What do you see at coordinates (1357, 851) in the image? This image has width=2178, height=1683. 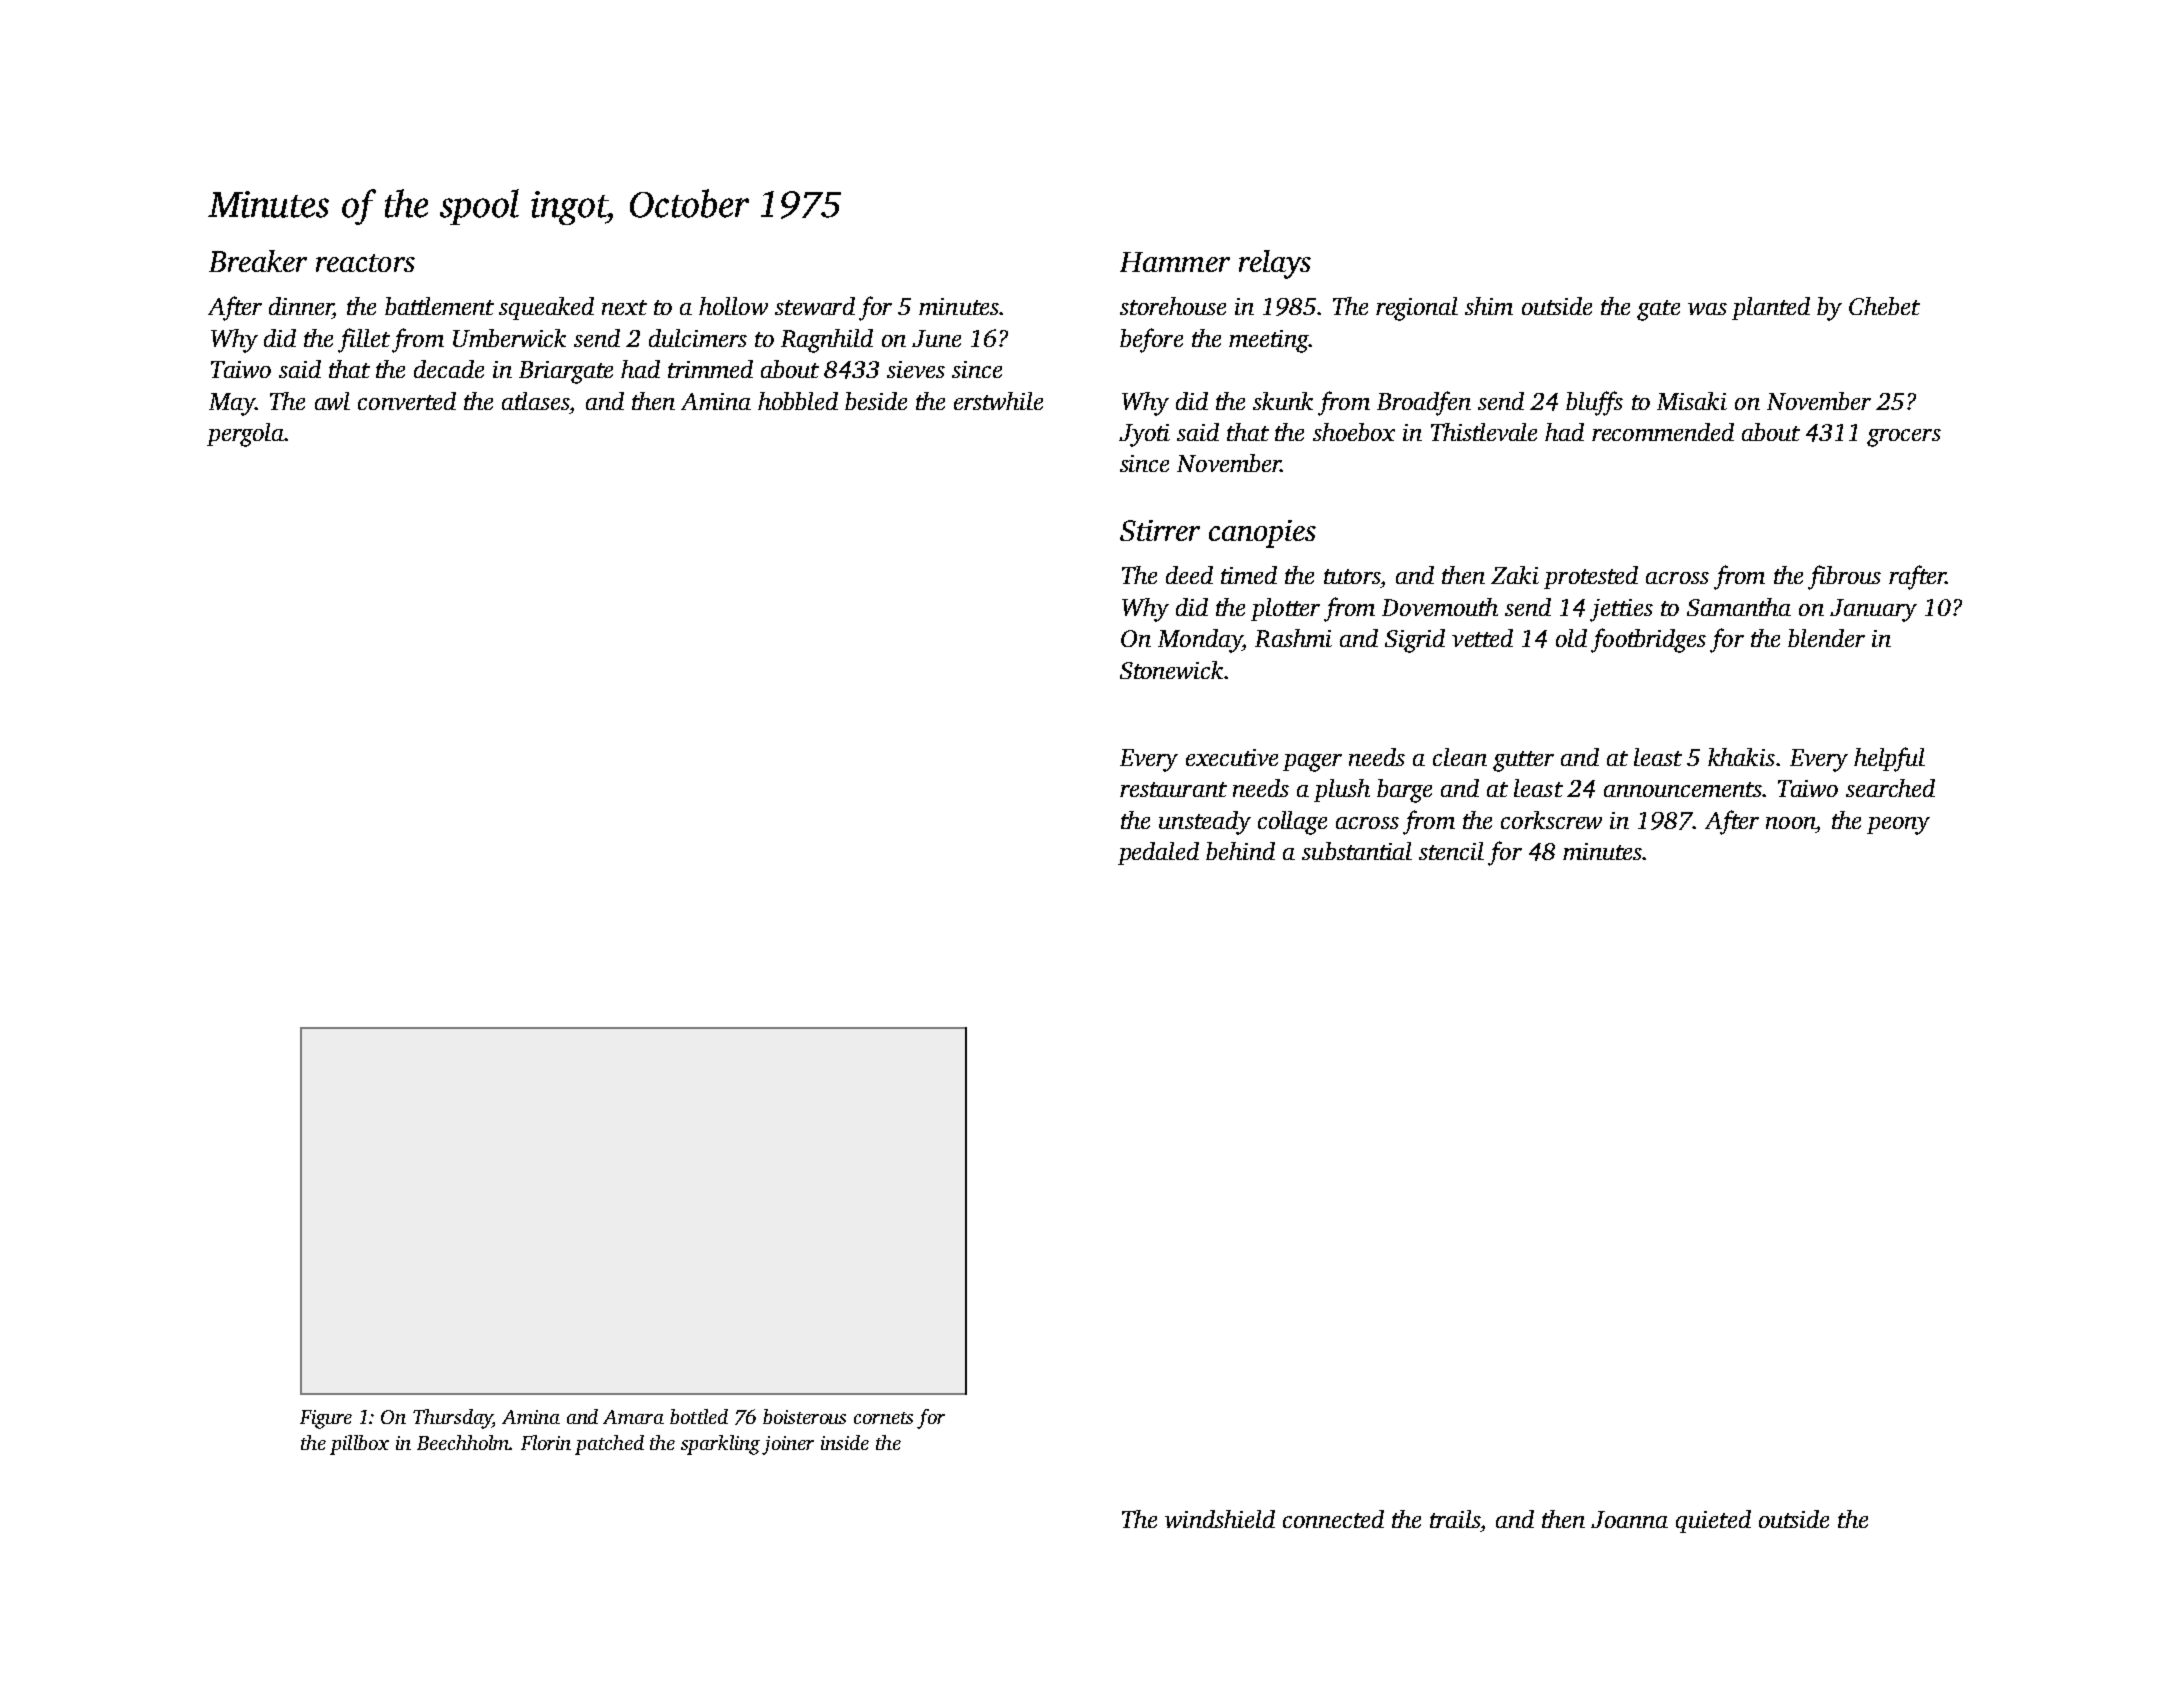 I see `substantial` at bounding box center [1357, 851].
